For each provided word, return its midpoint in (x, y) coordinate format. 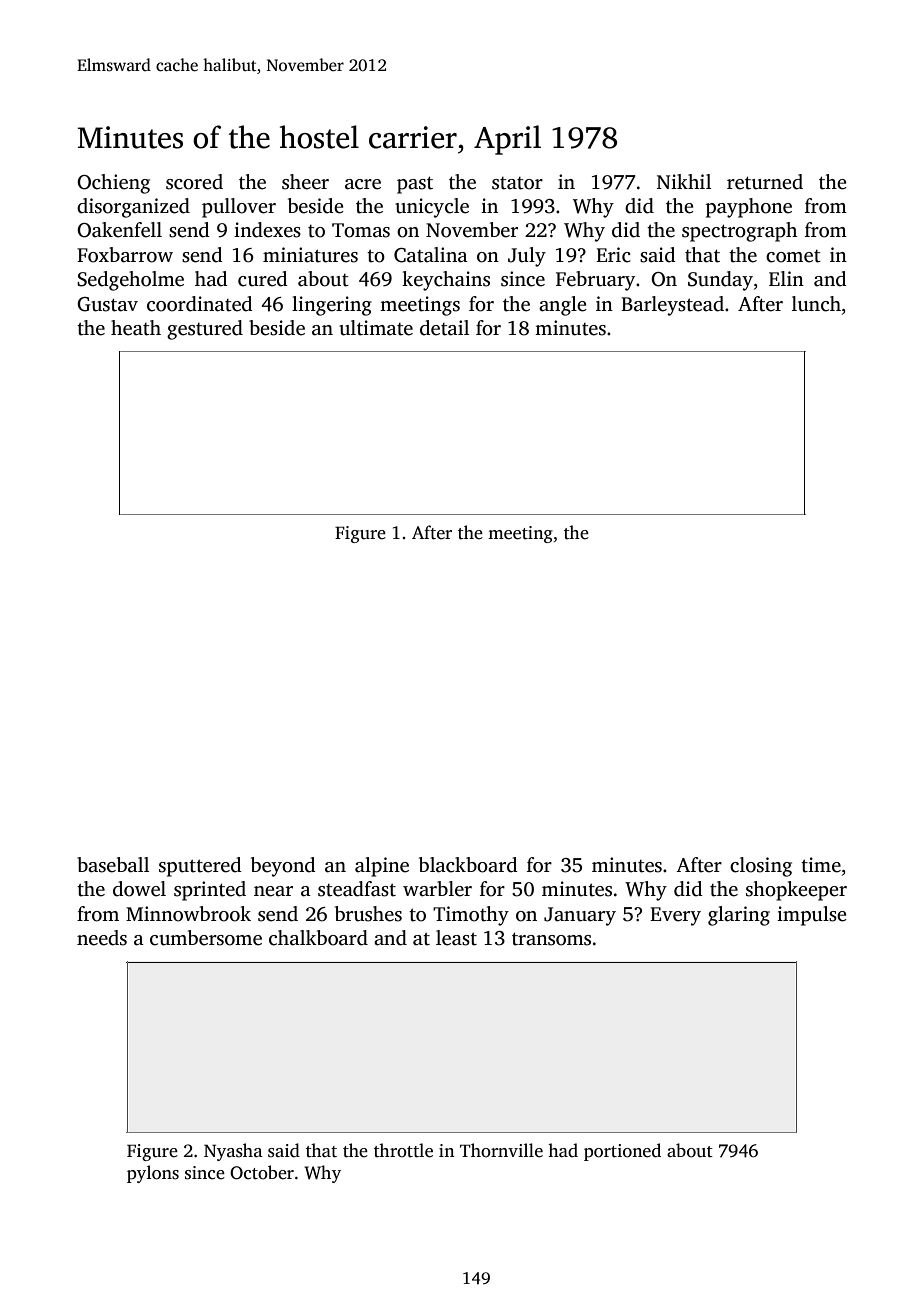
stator (517, 183)
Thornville (501, 1150)
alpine (382, 867)
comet (793, 256)
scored (194, 182)
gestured (205, 330)
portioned (622, 1152)
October (262, 1172)
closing (761, 867)
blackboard (468, 865)
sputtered (200, 867)
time (821, 865)
